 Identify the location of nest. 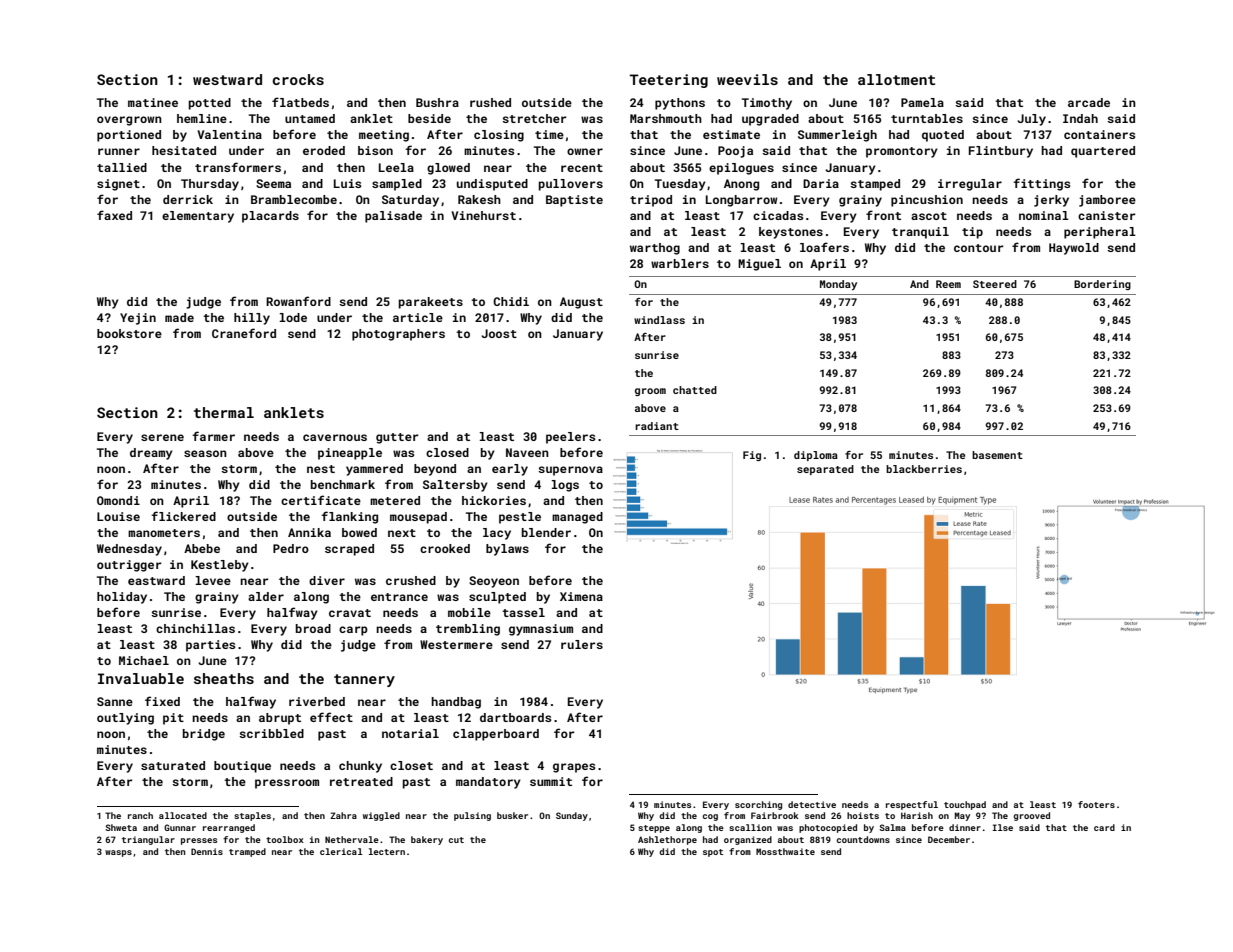
(321, 469).
